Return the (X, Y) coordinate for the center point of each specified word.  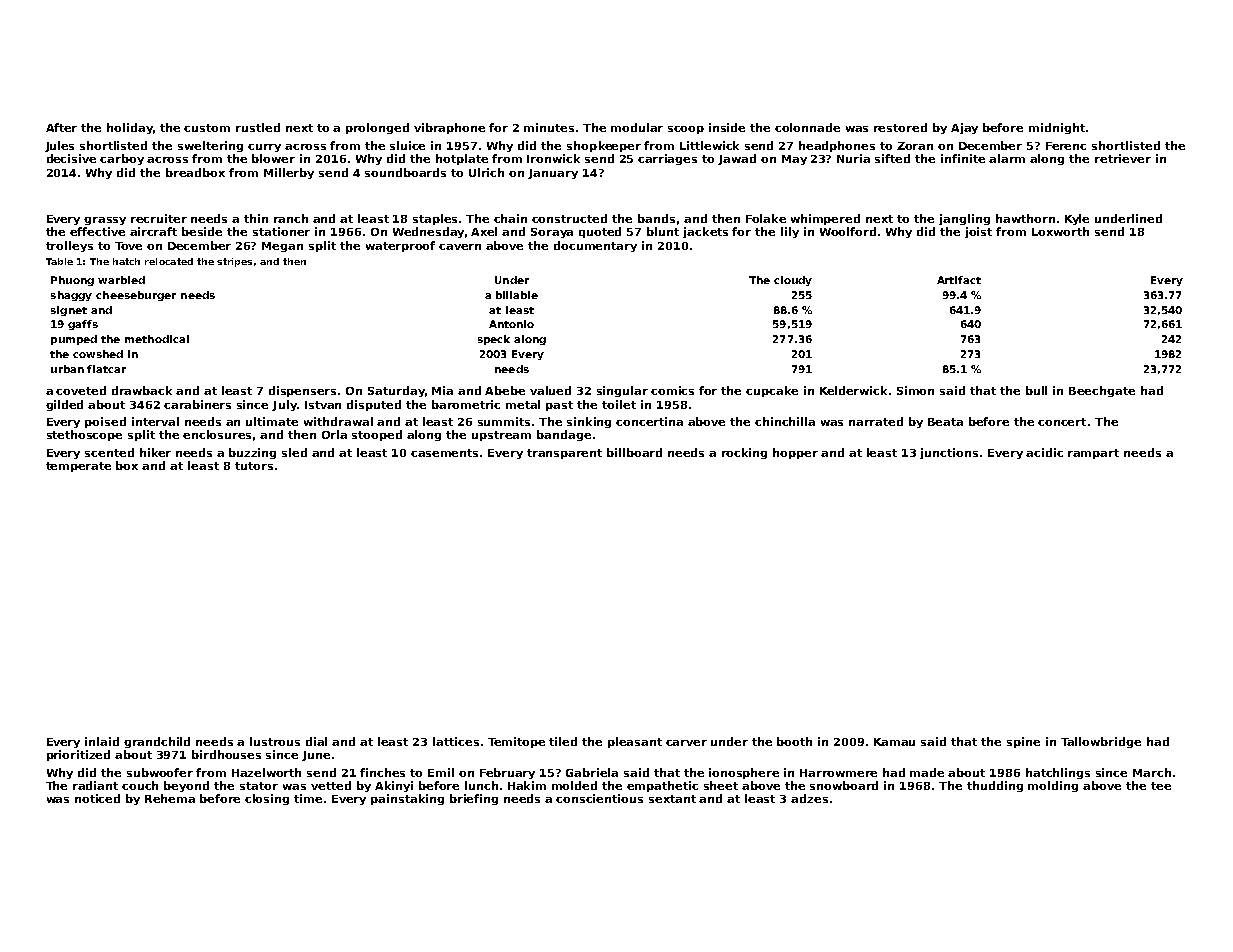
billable (517, 295)
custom (207, 128)
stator (259, 786)
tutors (254, 466)
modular (637, 127)
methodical (157, 339)
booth (794, 741)
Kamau (894, 742)
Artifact (959, 280)
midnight (1057, 128)
